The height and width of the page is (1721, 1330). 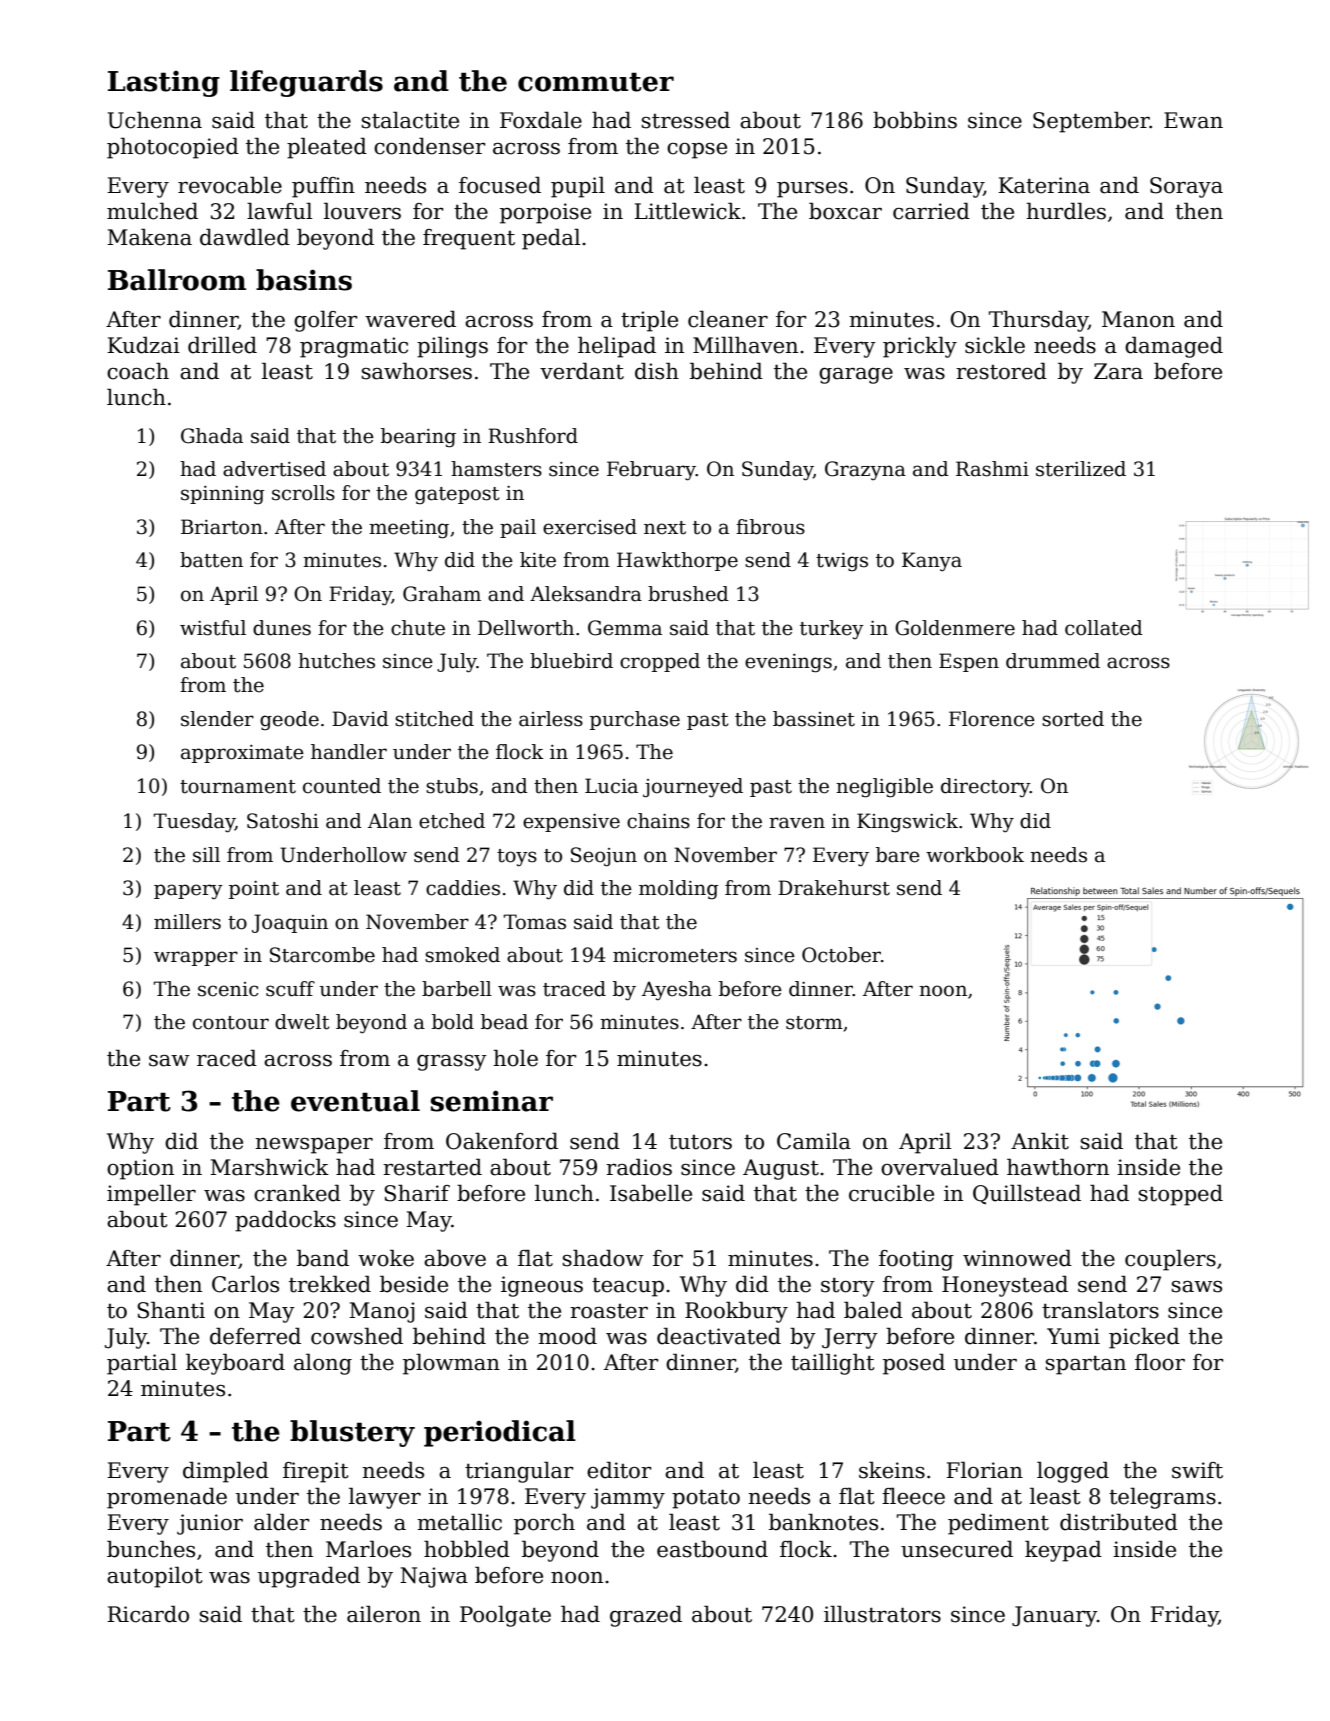 I want to click on batten, so click(x=211, y=560).
